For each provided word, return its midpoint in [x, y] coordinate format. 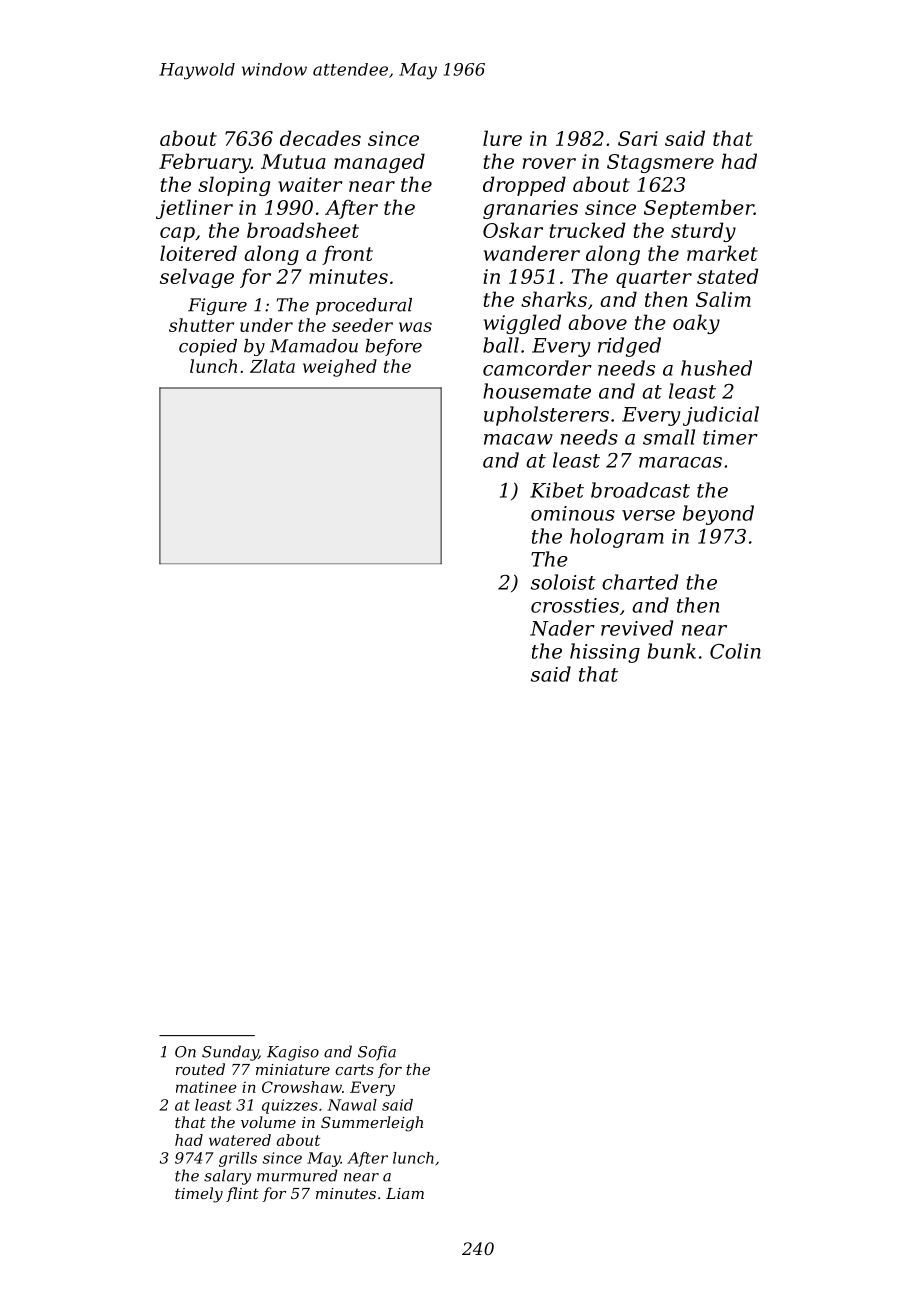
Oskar [513, 230]
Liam [405, 1193]
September [699, 209]
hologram [617, 538]
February [205, 163]
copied [208, 347]
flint [242, 1194]
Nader [562, 628]
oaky [696, 324]
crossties [575, 605]
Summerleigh [372, 1124]
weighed [340, 368]
